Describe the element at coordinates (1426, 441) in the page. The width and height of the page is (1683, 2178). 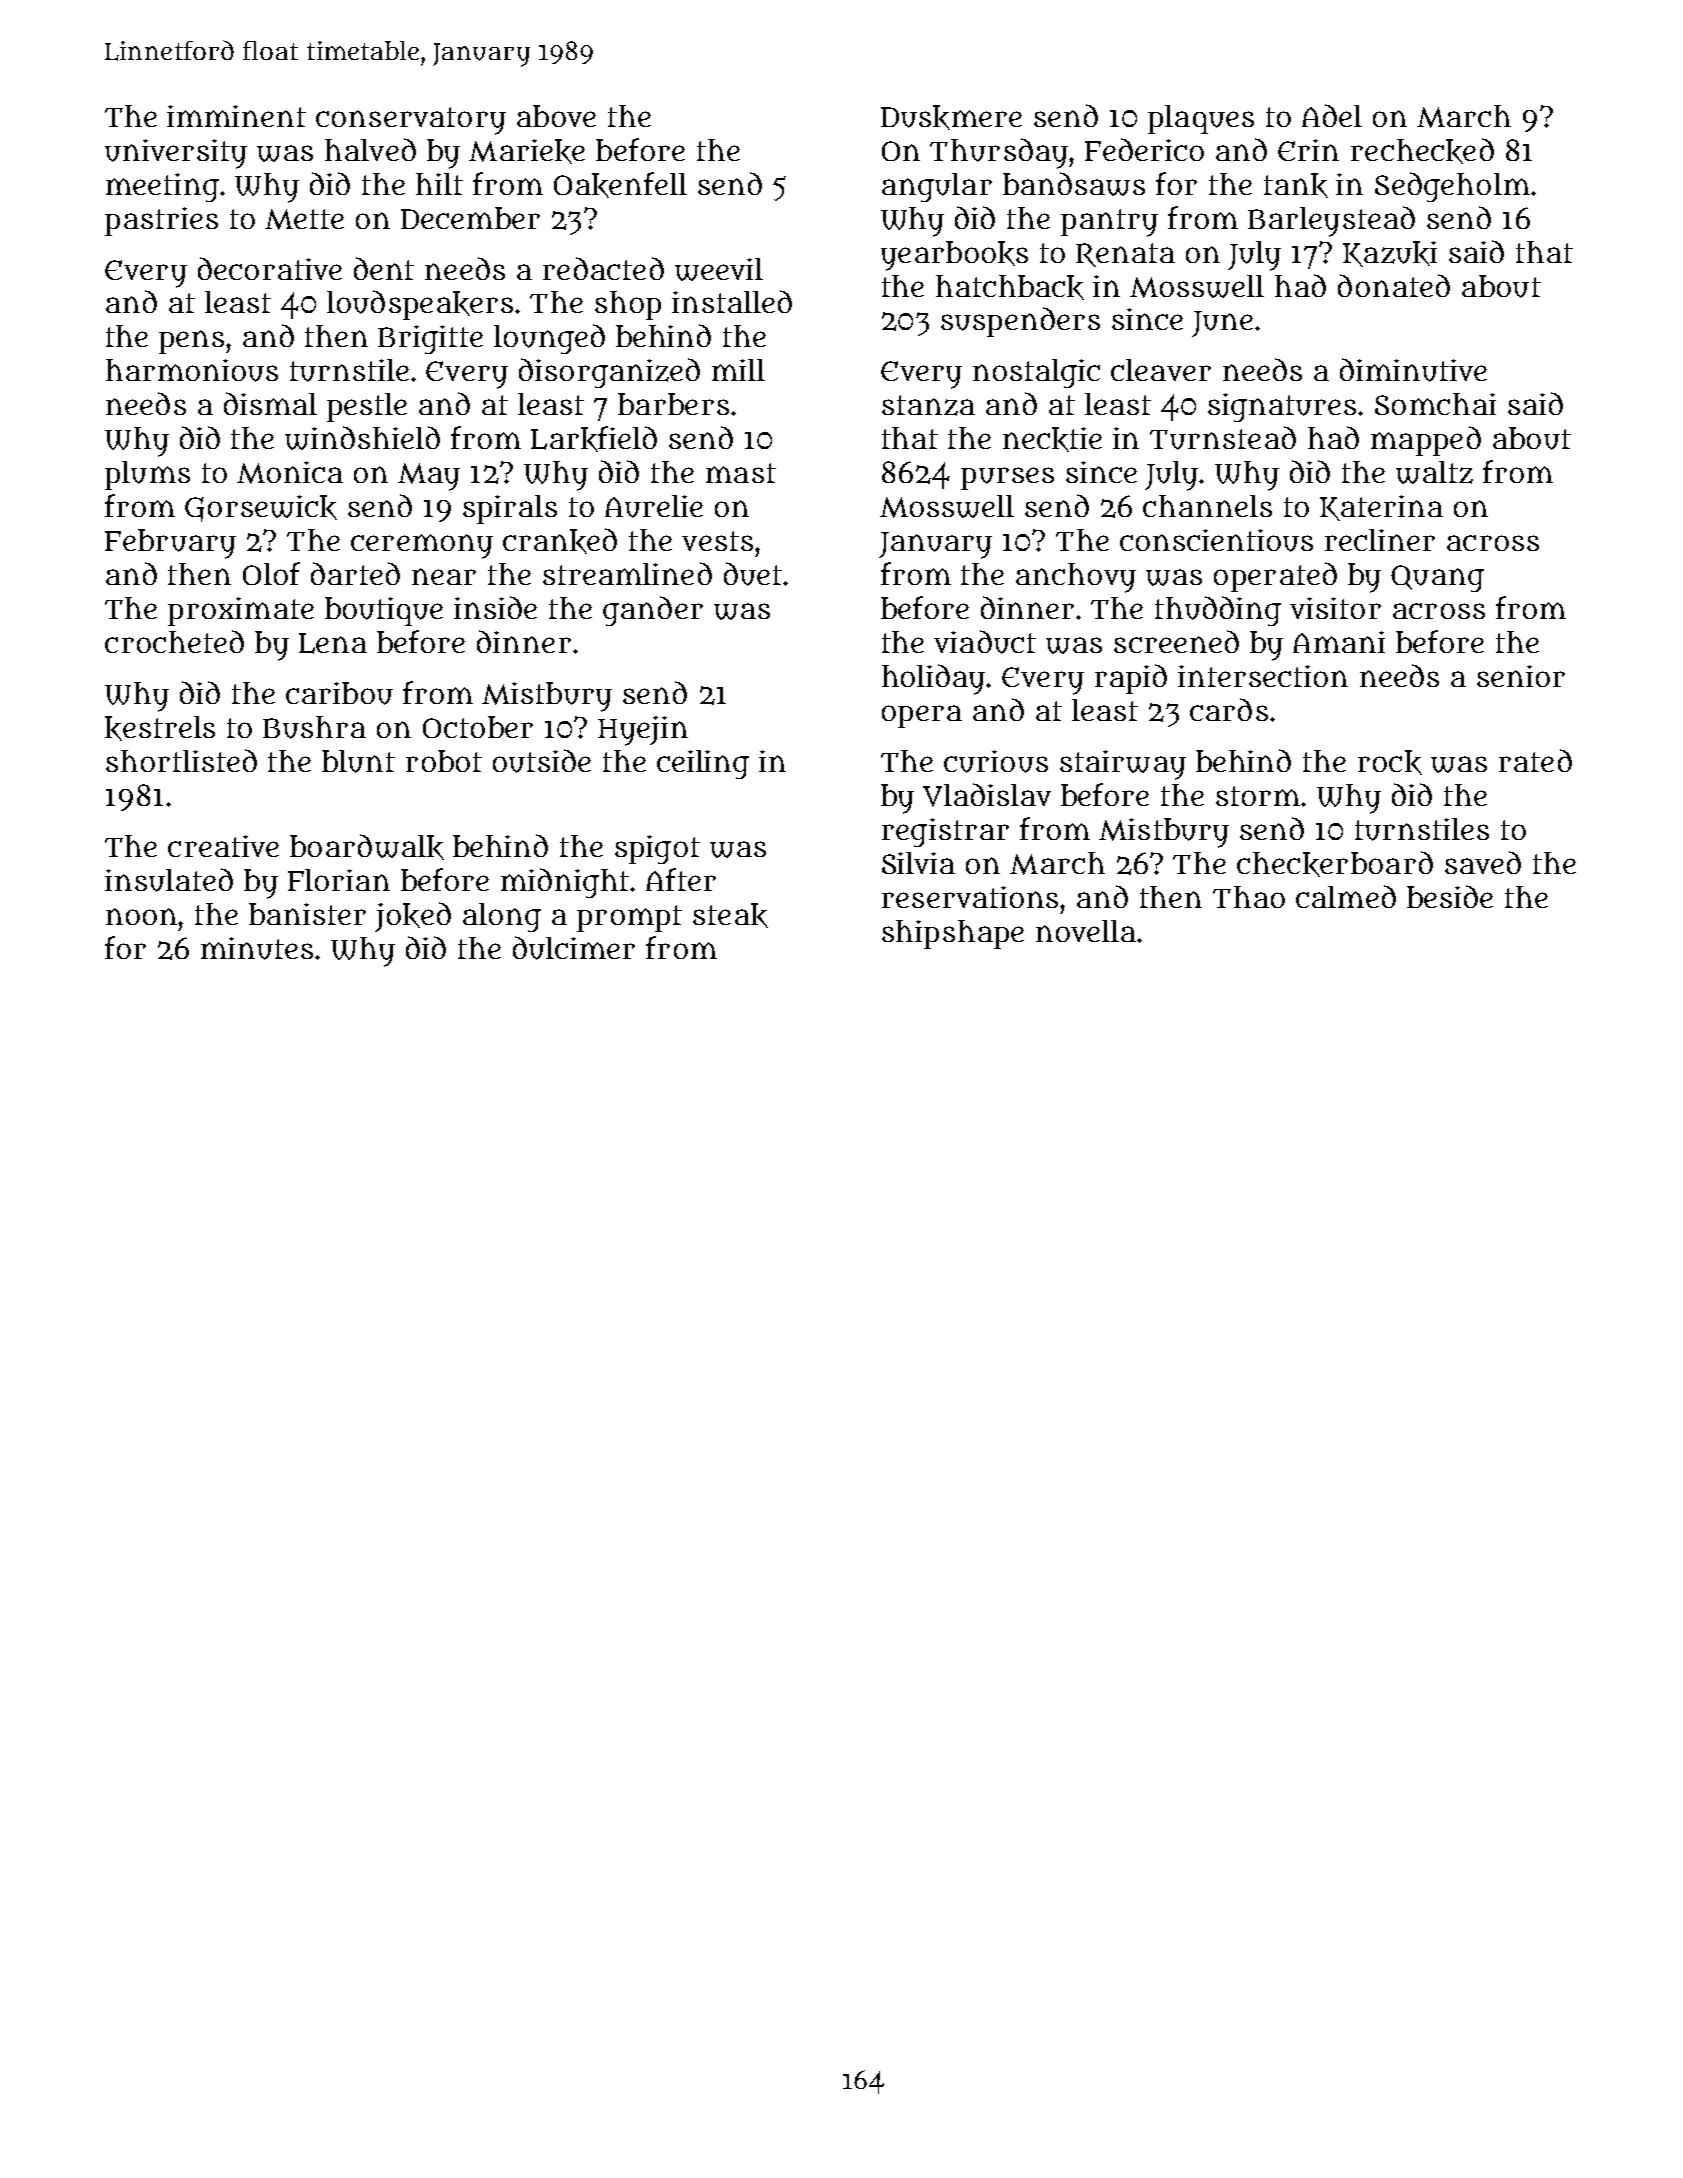
I see `mapped` at that location.
